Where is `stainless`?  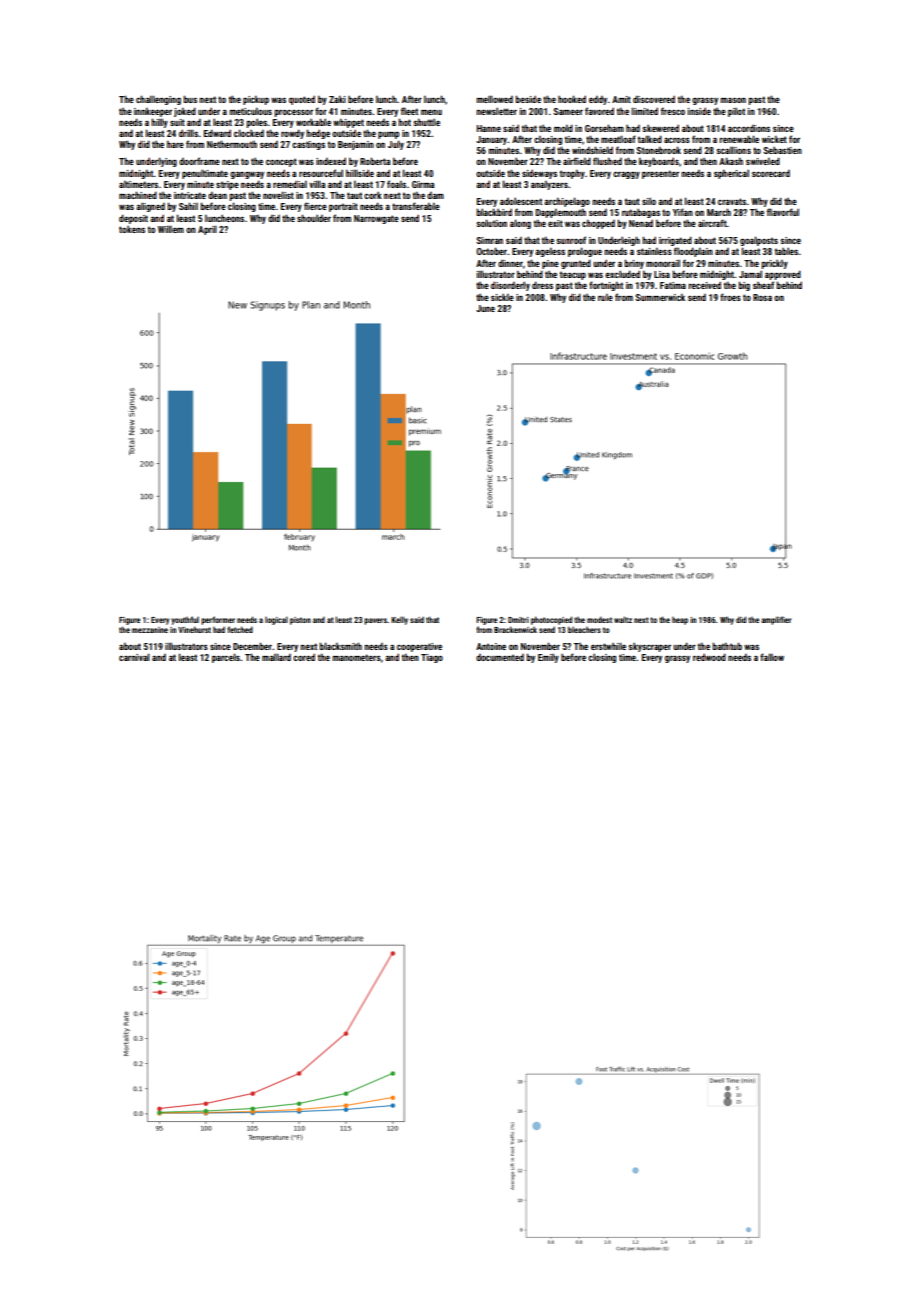
stainless is located at coordinates (654, 251).
